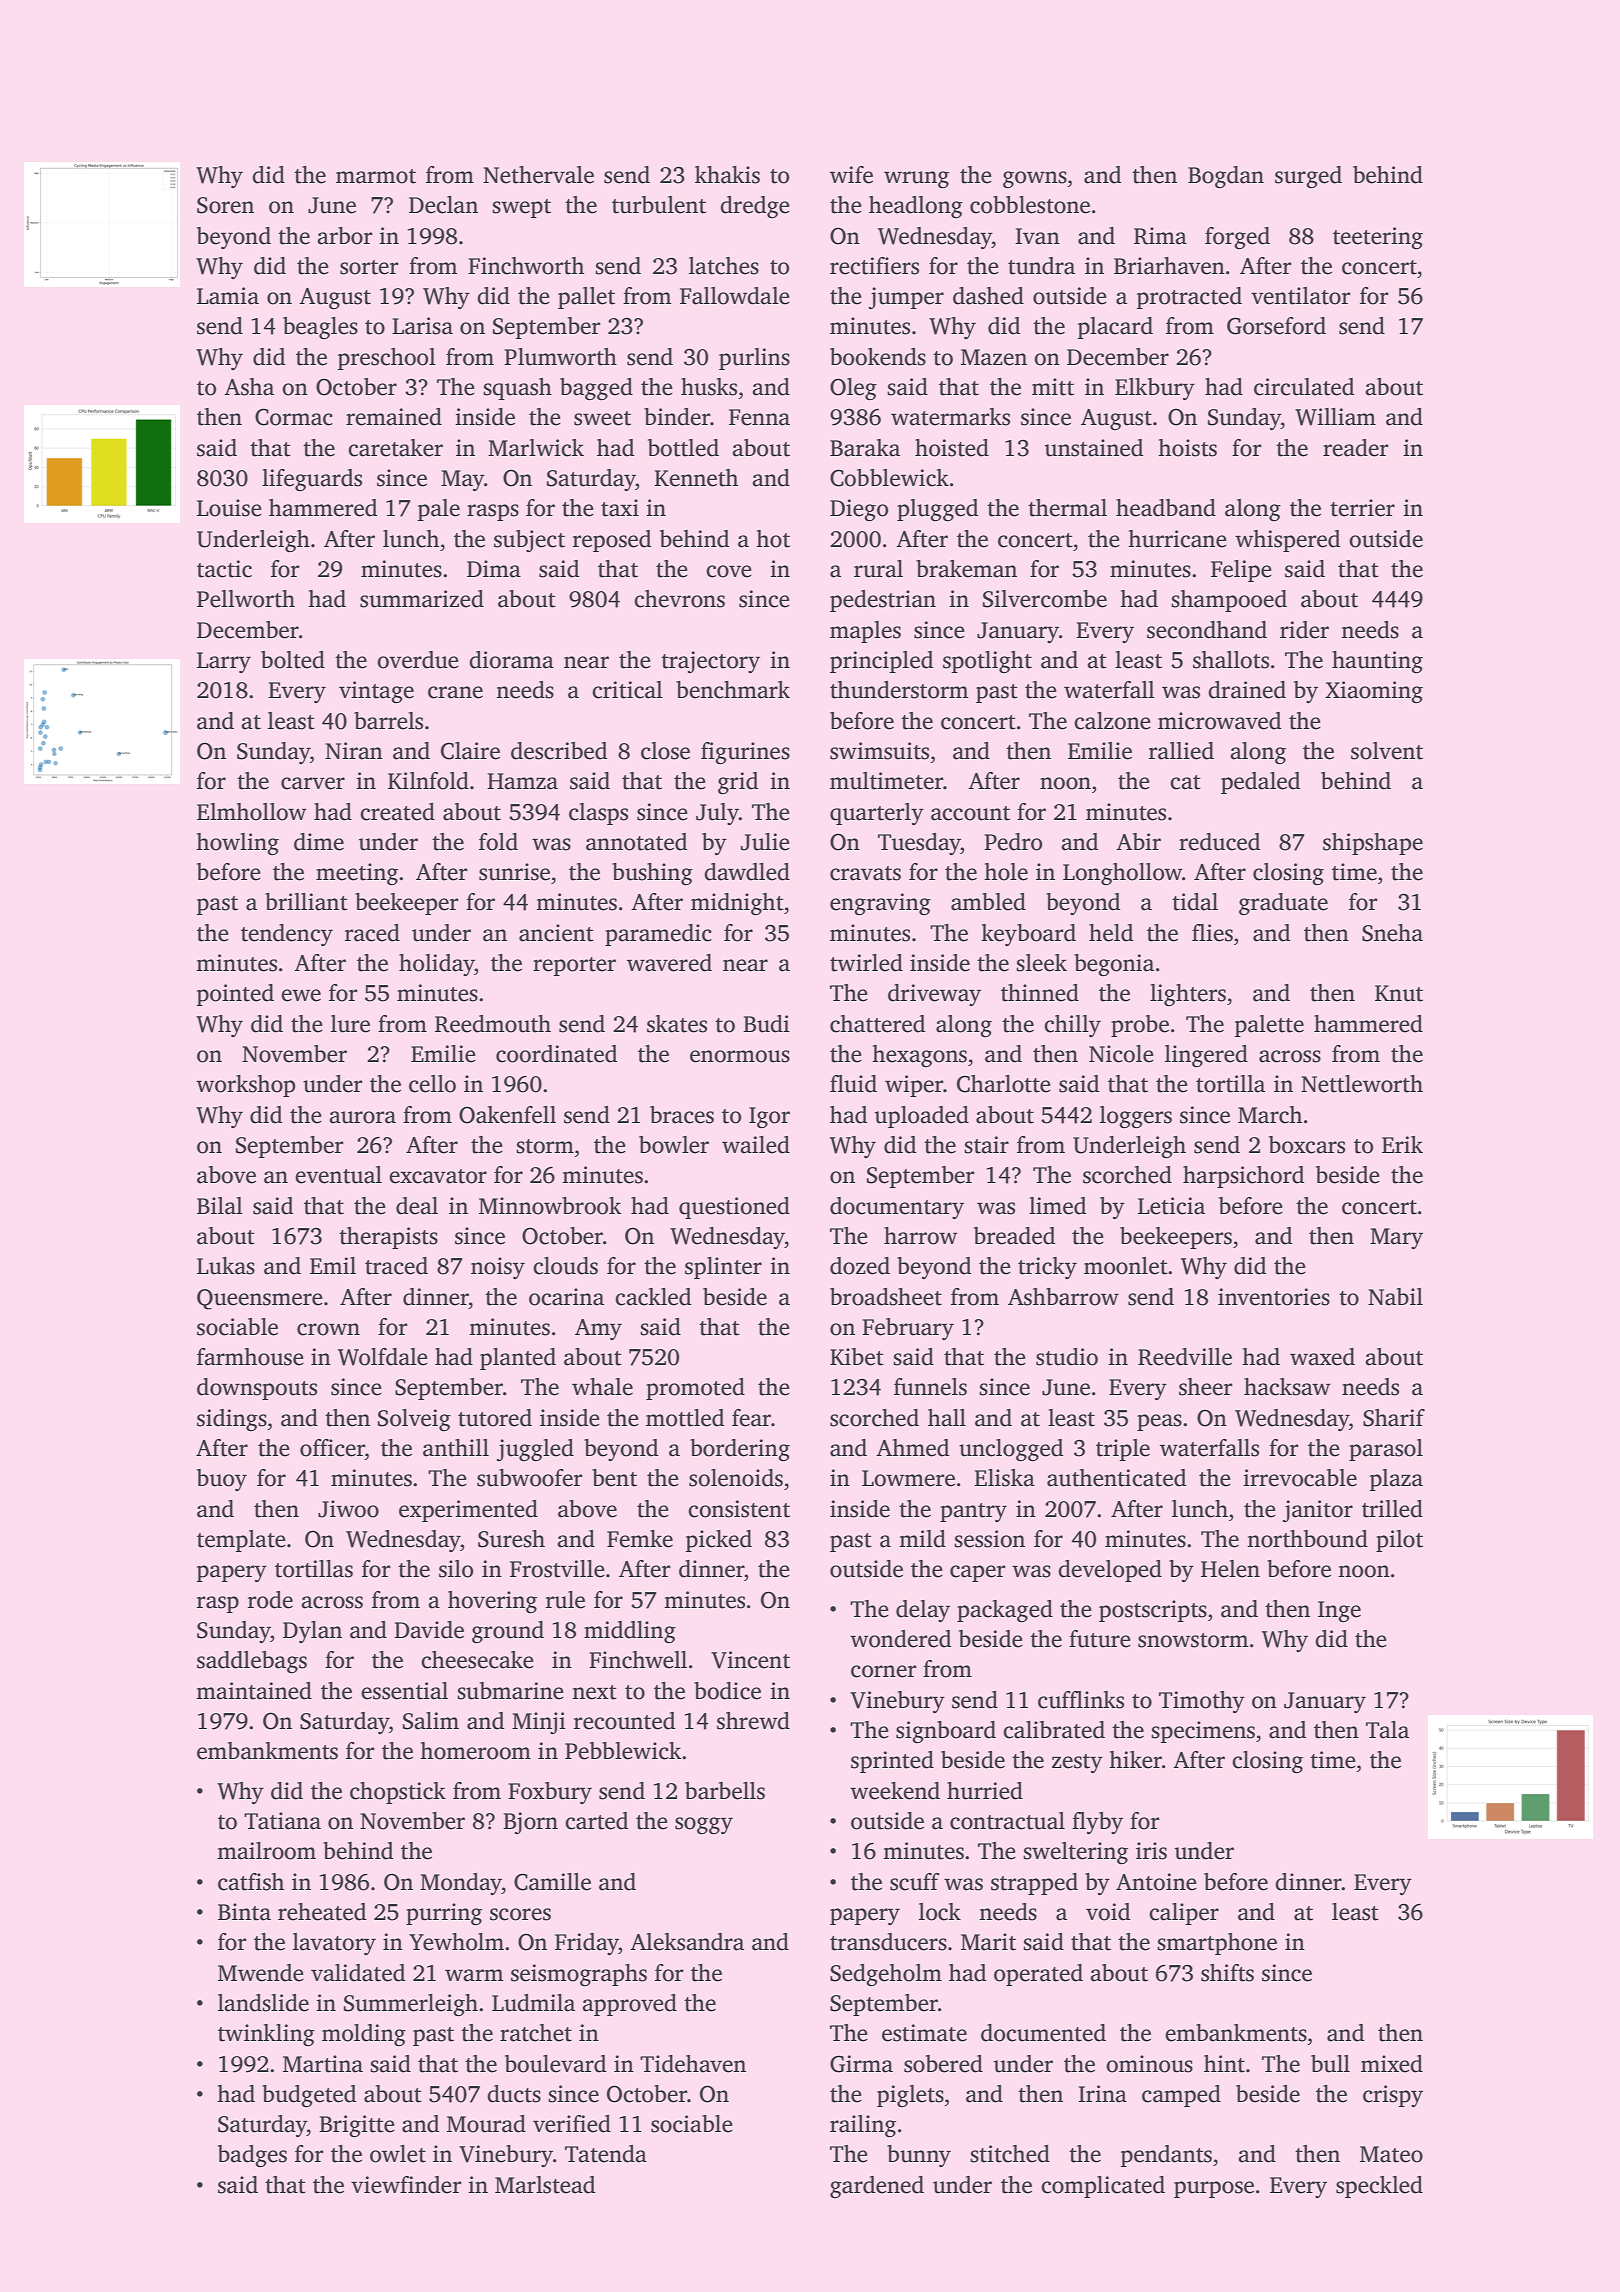 Image resolution: width=1620 pixels, height=2292 pixels. I want to click on Brigitte, so click(357, 2126).
